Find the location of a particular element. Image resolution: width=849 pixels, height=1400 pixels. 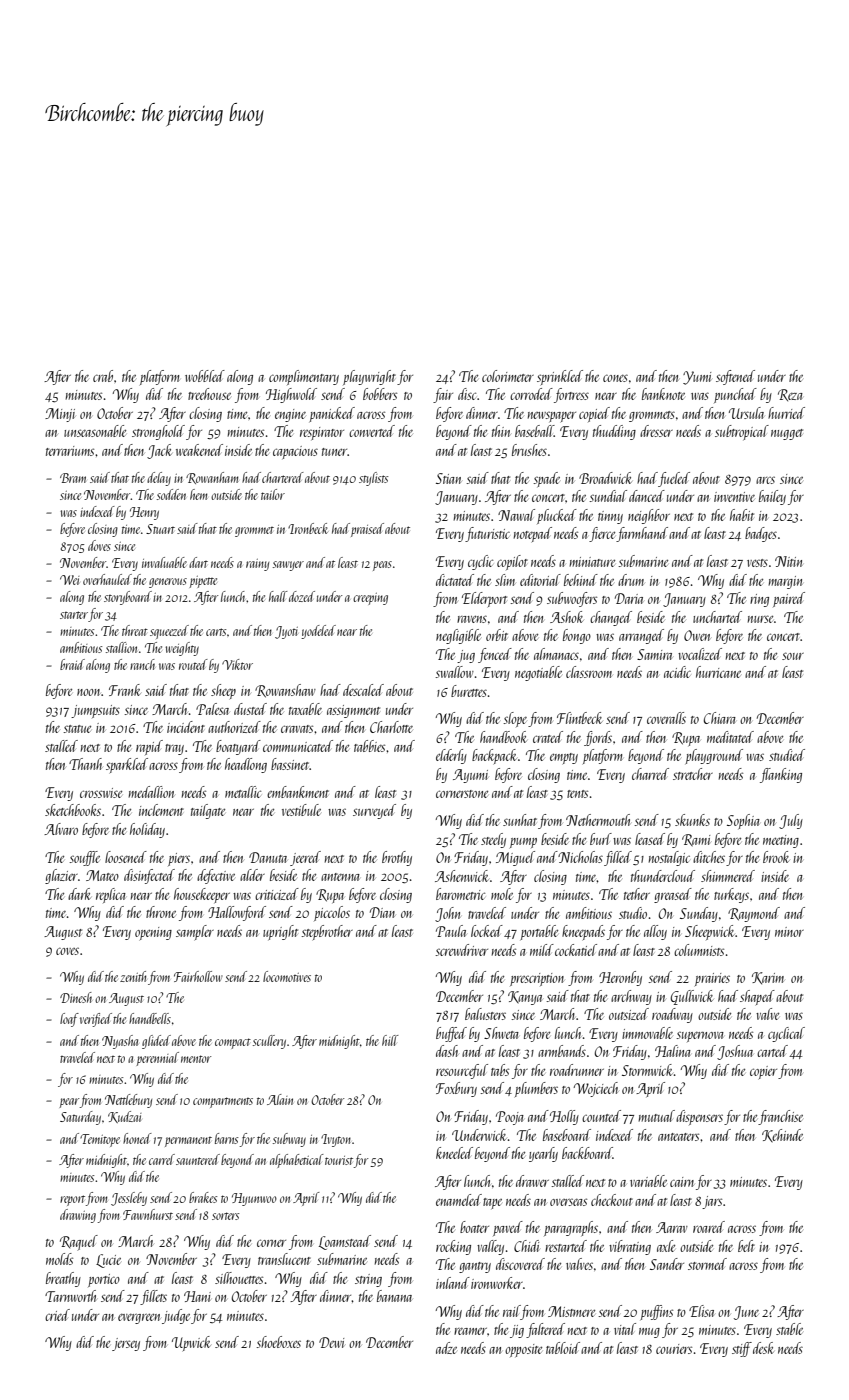

margin is located at coordinates (785, 582).
